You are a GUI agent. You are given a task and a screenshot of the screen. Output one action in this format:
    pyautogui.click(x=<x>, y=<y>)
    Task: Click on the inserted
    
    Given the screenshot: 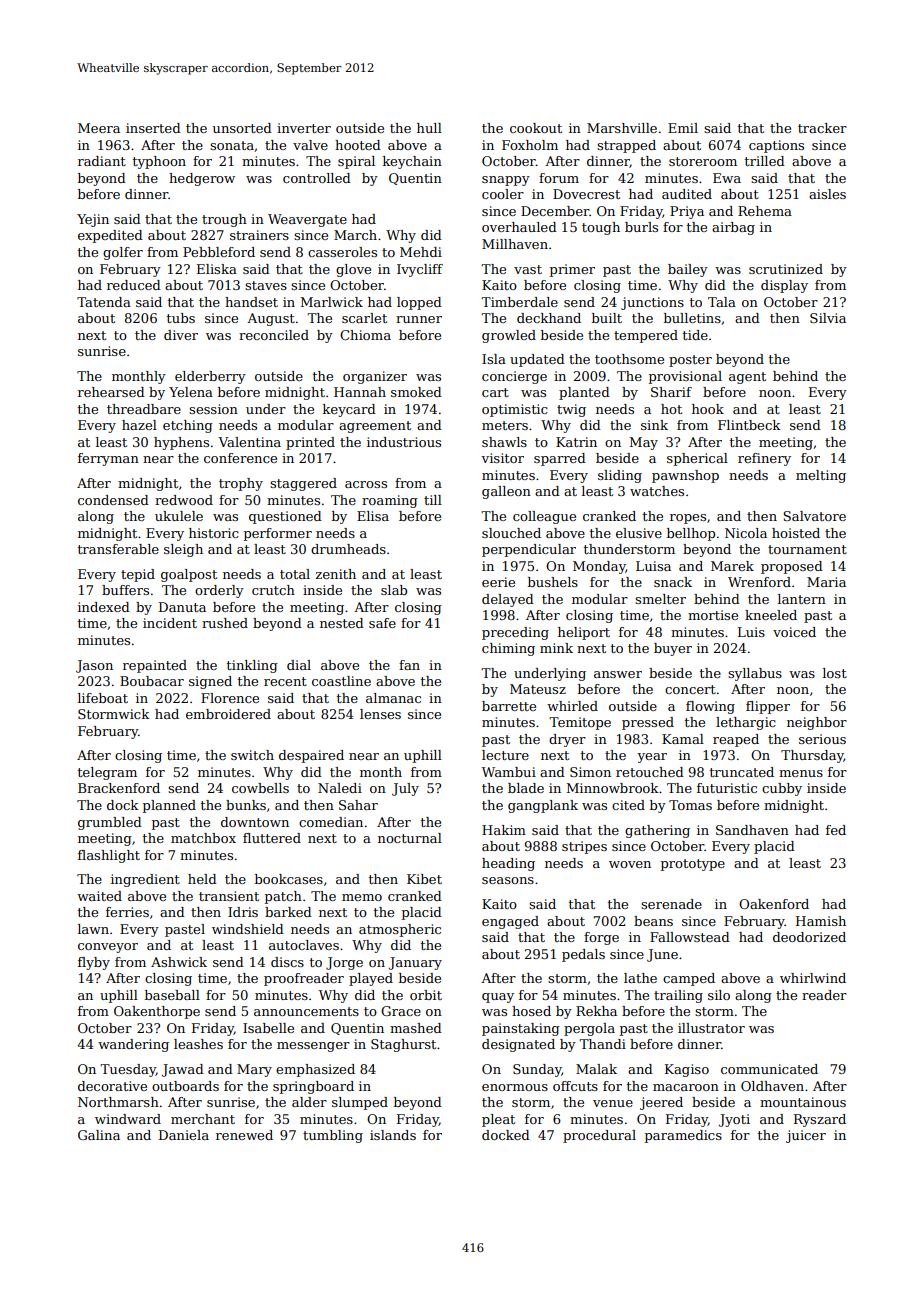 What is the action you would take?
    pyautogui.click(x=153, y=128)
